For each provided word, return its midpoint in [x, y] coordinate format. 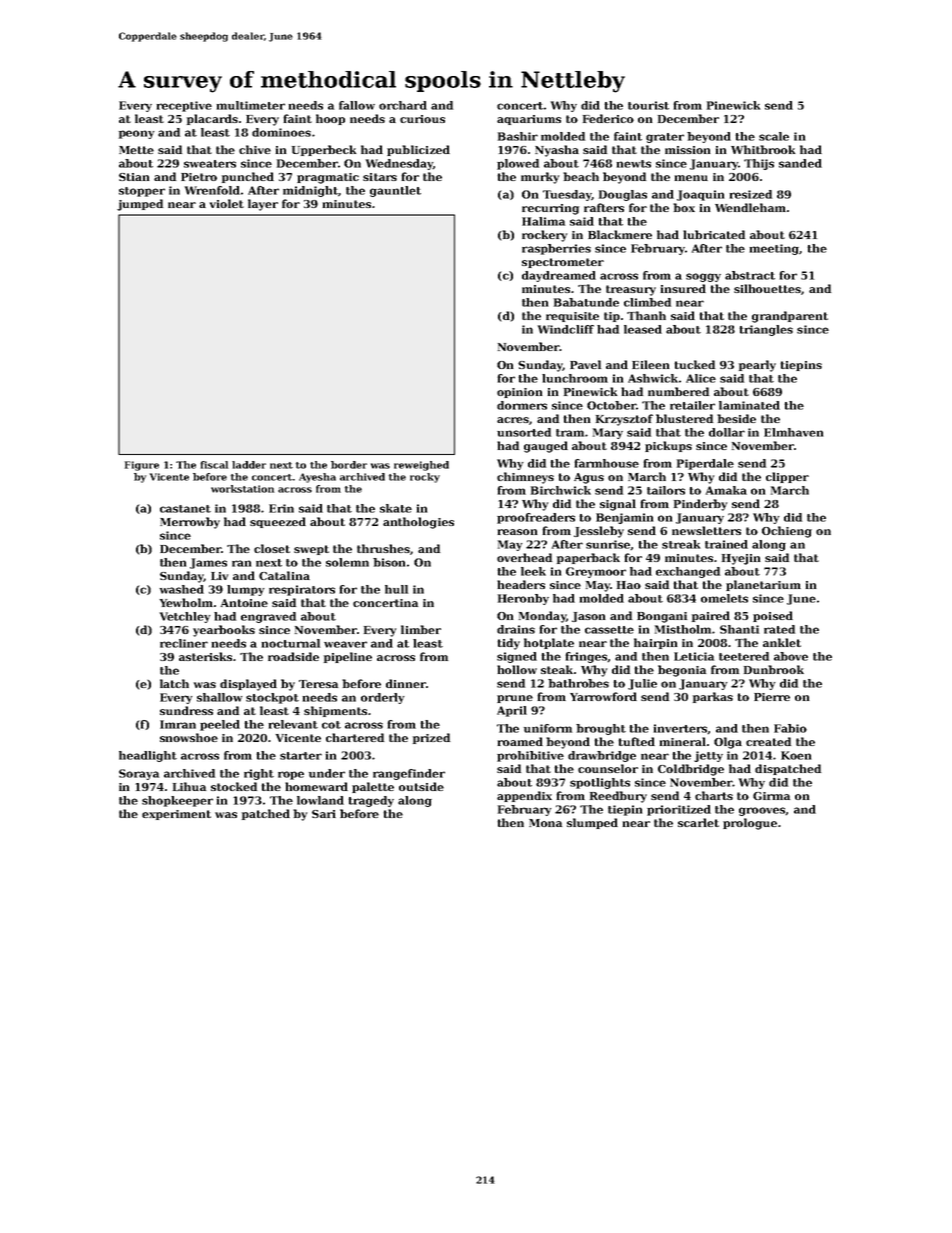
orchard [403, 105]
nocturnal [290, 643]
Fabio [790, 728]
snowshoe [189, 737]
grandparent [790, 317]
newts [633, 164]
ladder [249, 465]
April [512, 711]
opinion [520, 393]
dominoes [281, 132]
